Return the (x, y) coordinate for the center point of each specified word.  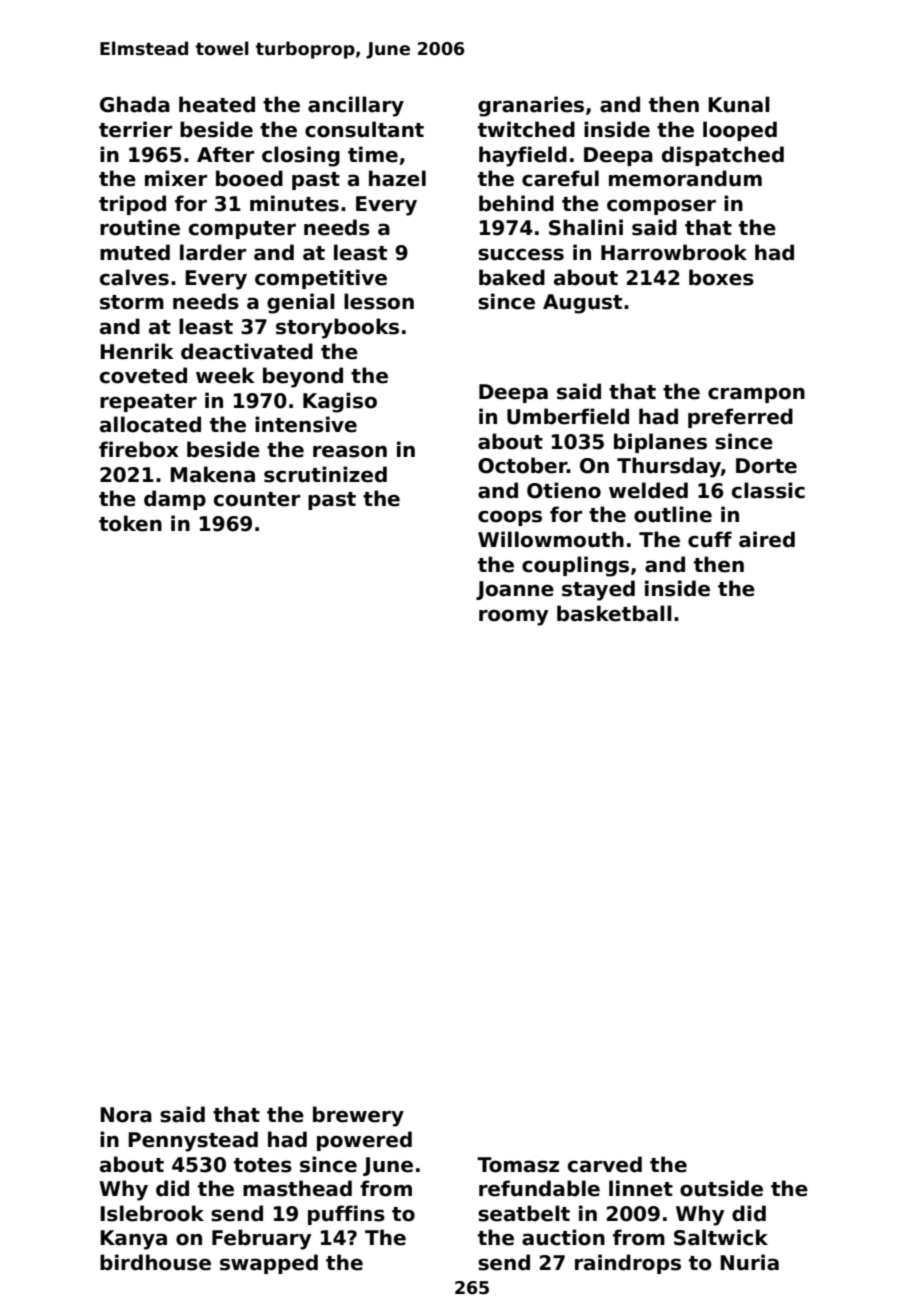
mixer (176, 178)
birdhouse (155, 1262)
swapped (269, 1264)
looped (740, 131)
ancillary (356, 106)
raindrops (628, 1264)
